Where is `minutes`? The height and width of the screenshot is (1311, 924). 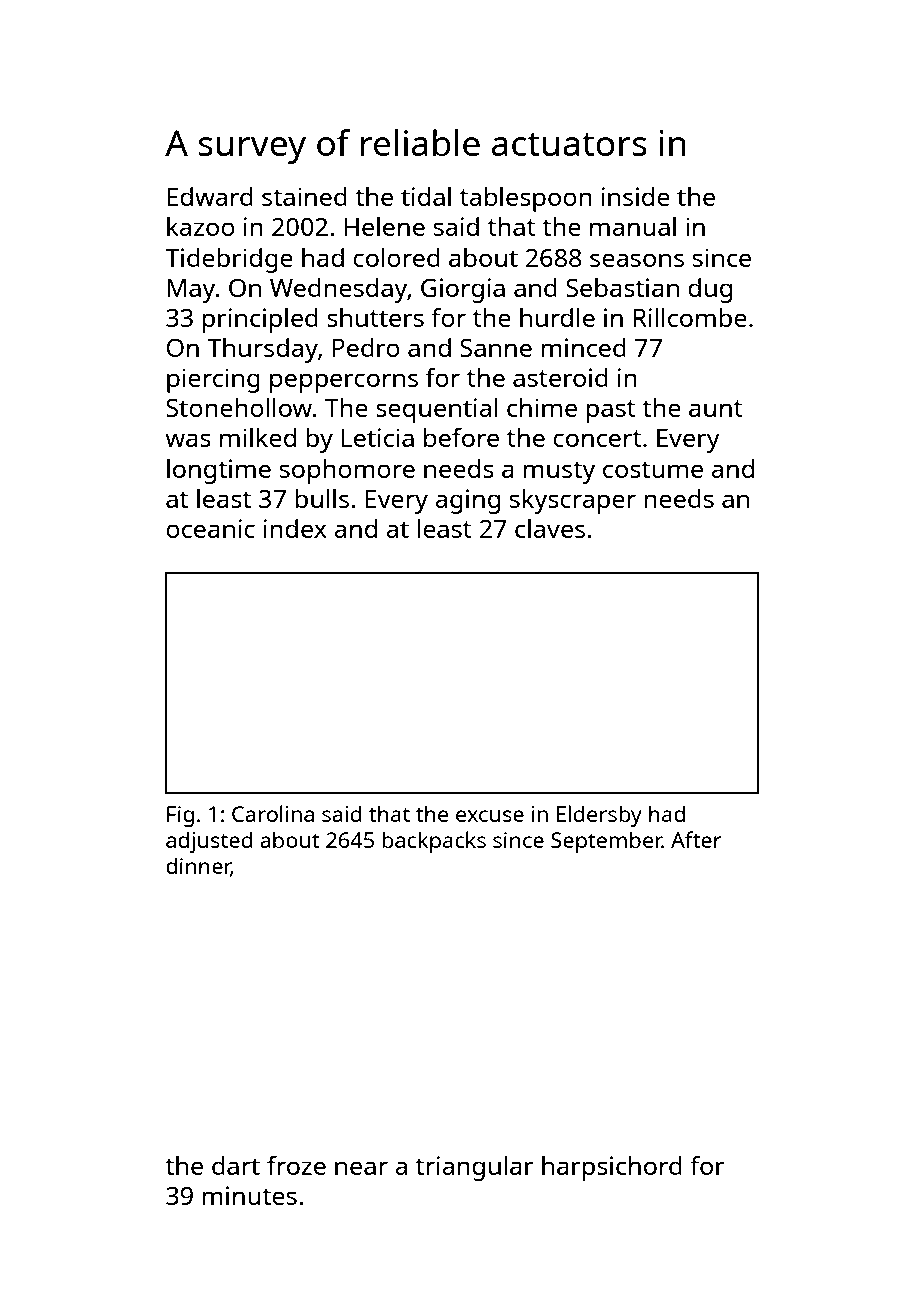
minutes is located at coordinates (249, 1195).
